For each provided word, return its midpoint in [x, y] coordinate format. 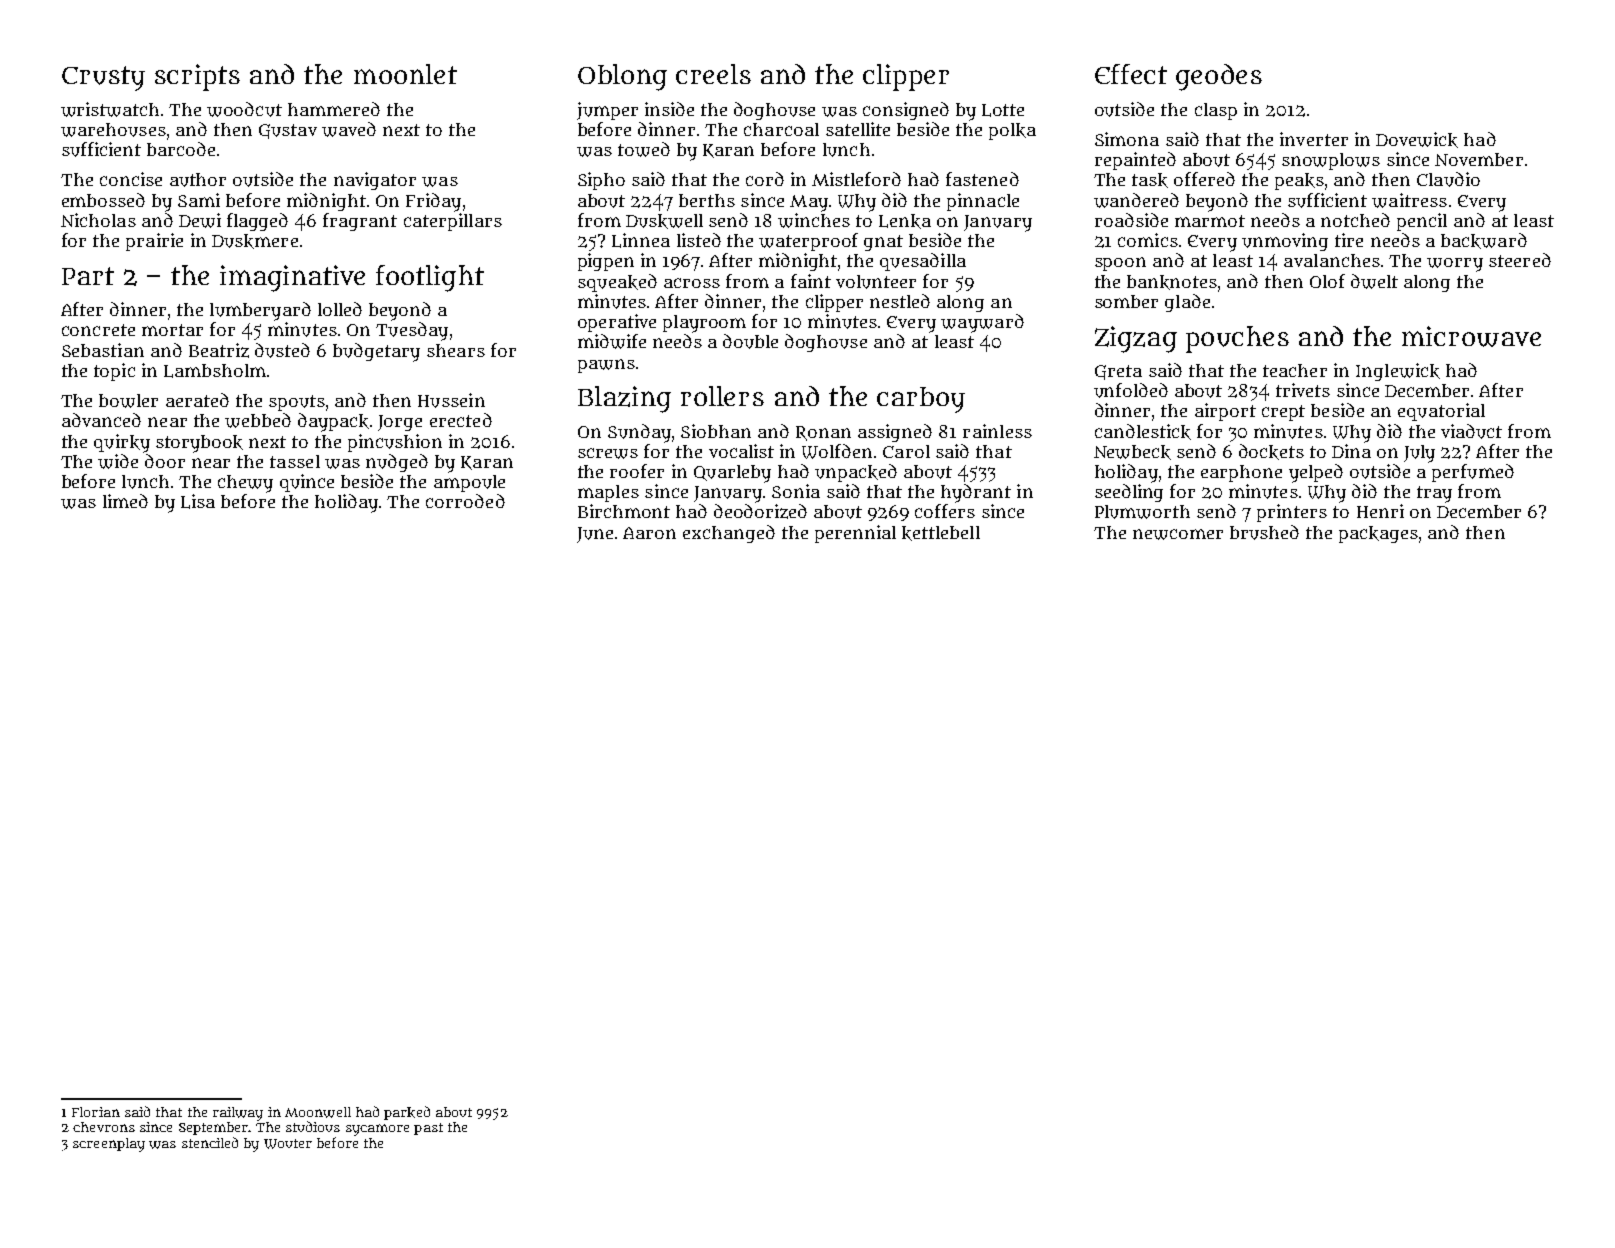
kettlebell [941, 533]
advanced [101, 420]
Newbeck [1132, 452]
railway [238, 1114]
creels [713, 74]
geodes [1219, 77]
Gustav [288, 131]
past [428, 1129]
